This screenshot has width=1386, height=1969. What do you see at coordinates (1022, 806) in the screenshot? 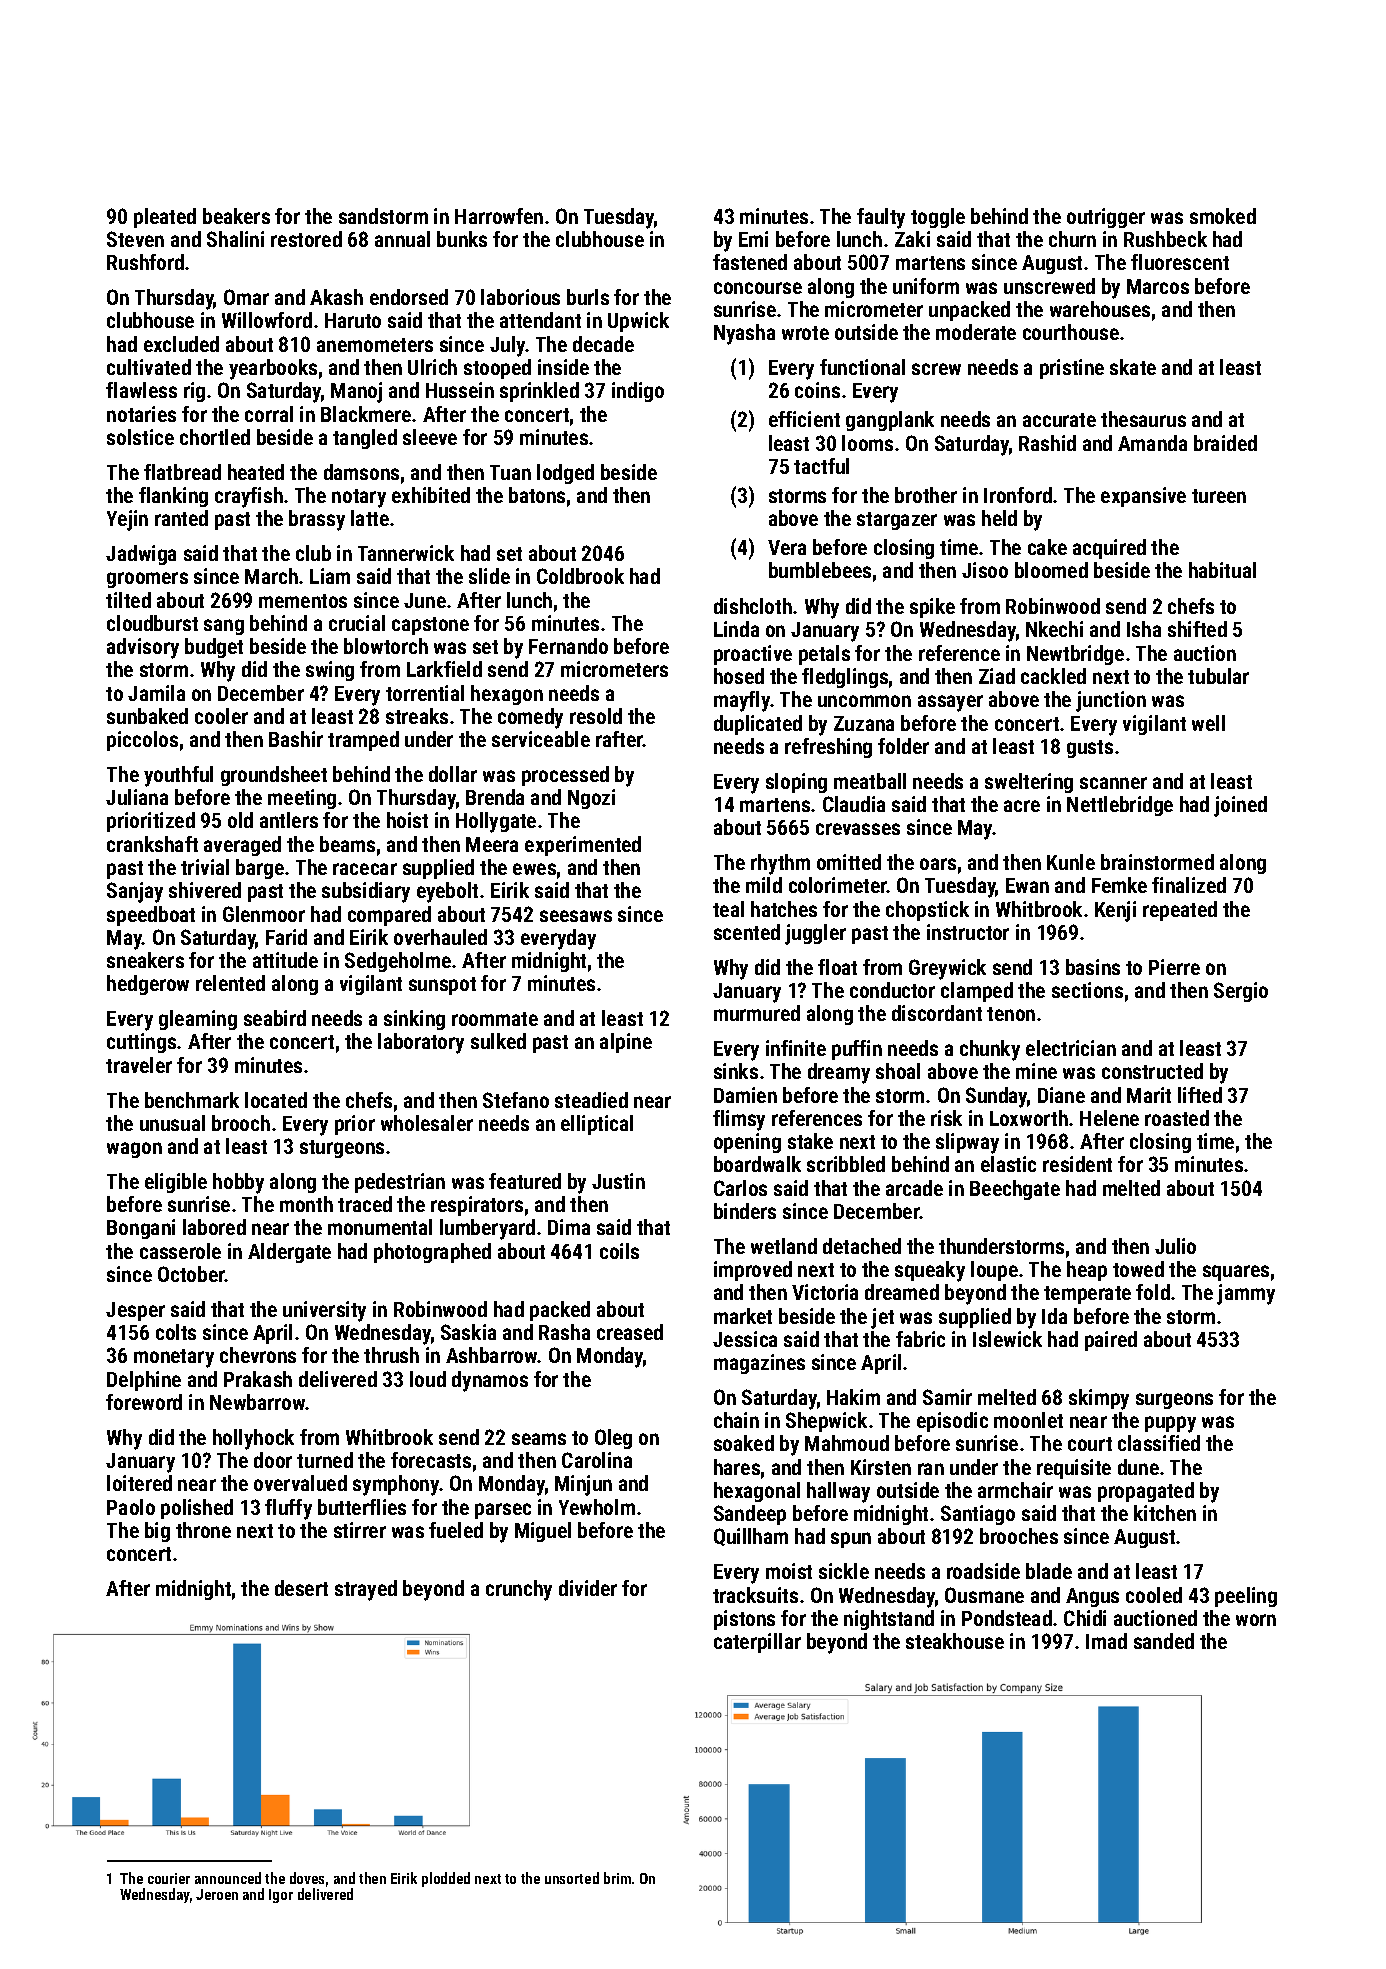
I see `acre` at bounding box center [1022, 806].
